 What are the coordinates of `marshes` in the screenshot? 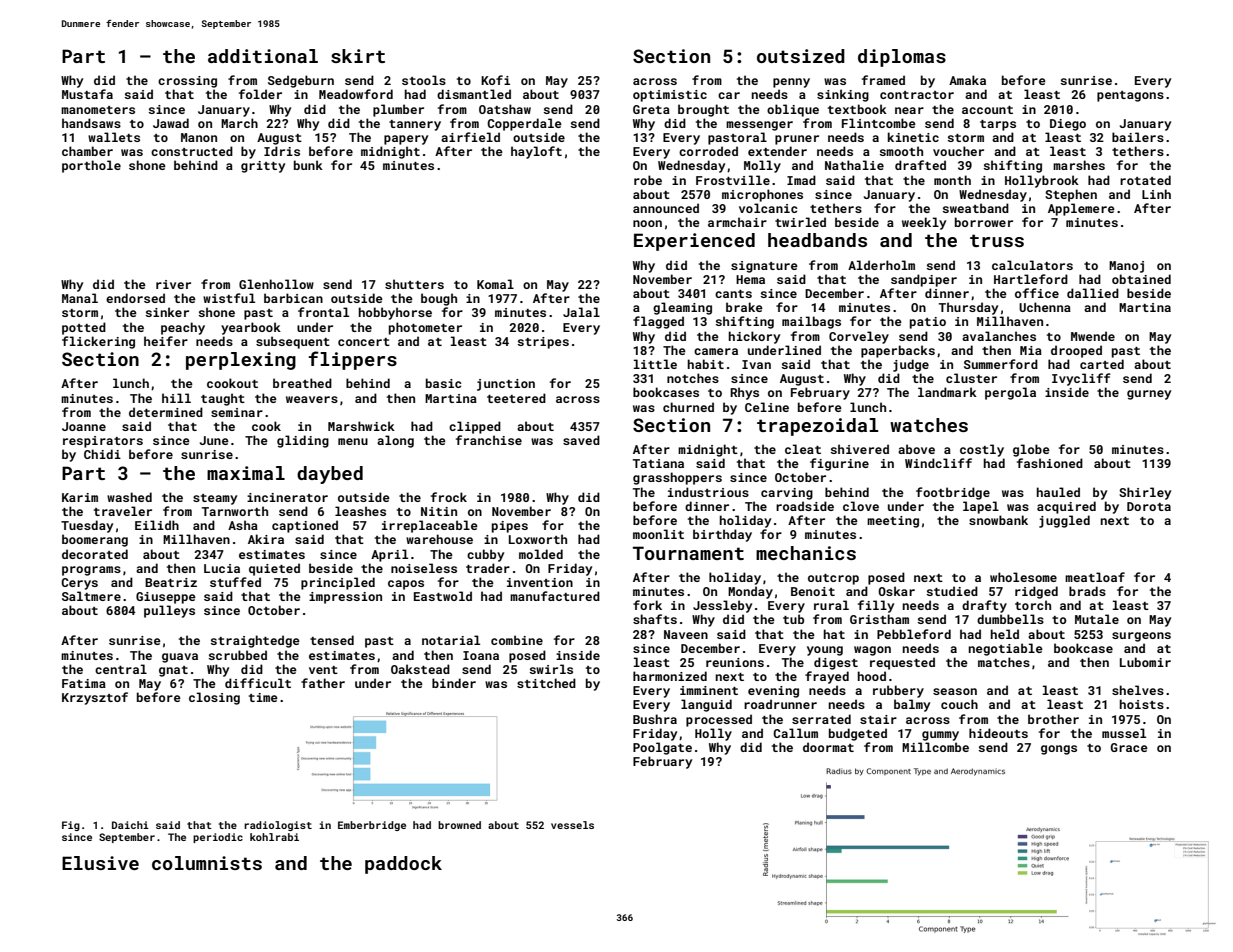 It's located at (1079, 165).
